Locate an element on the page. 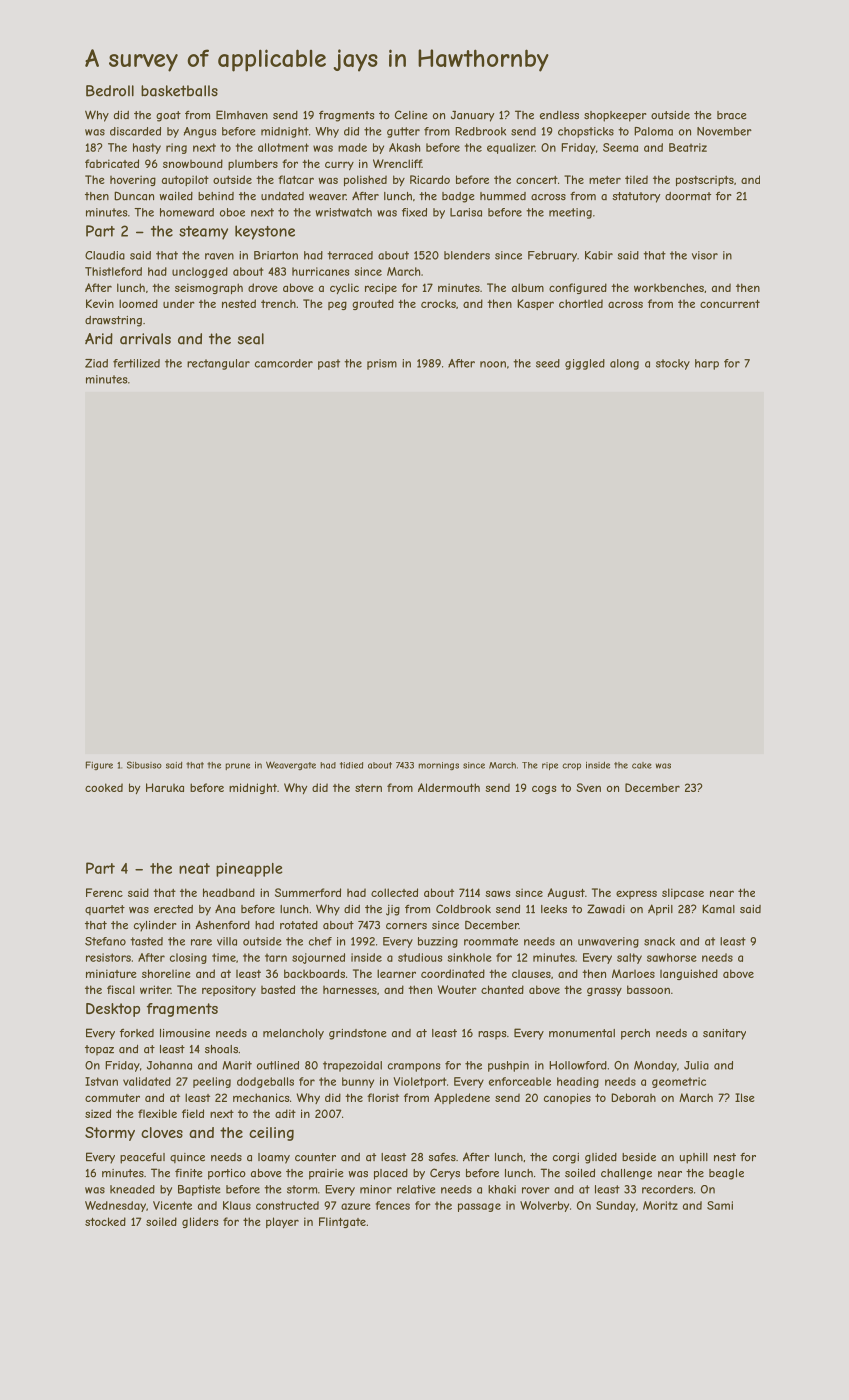  writer is located at coordinates (155, 989).
